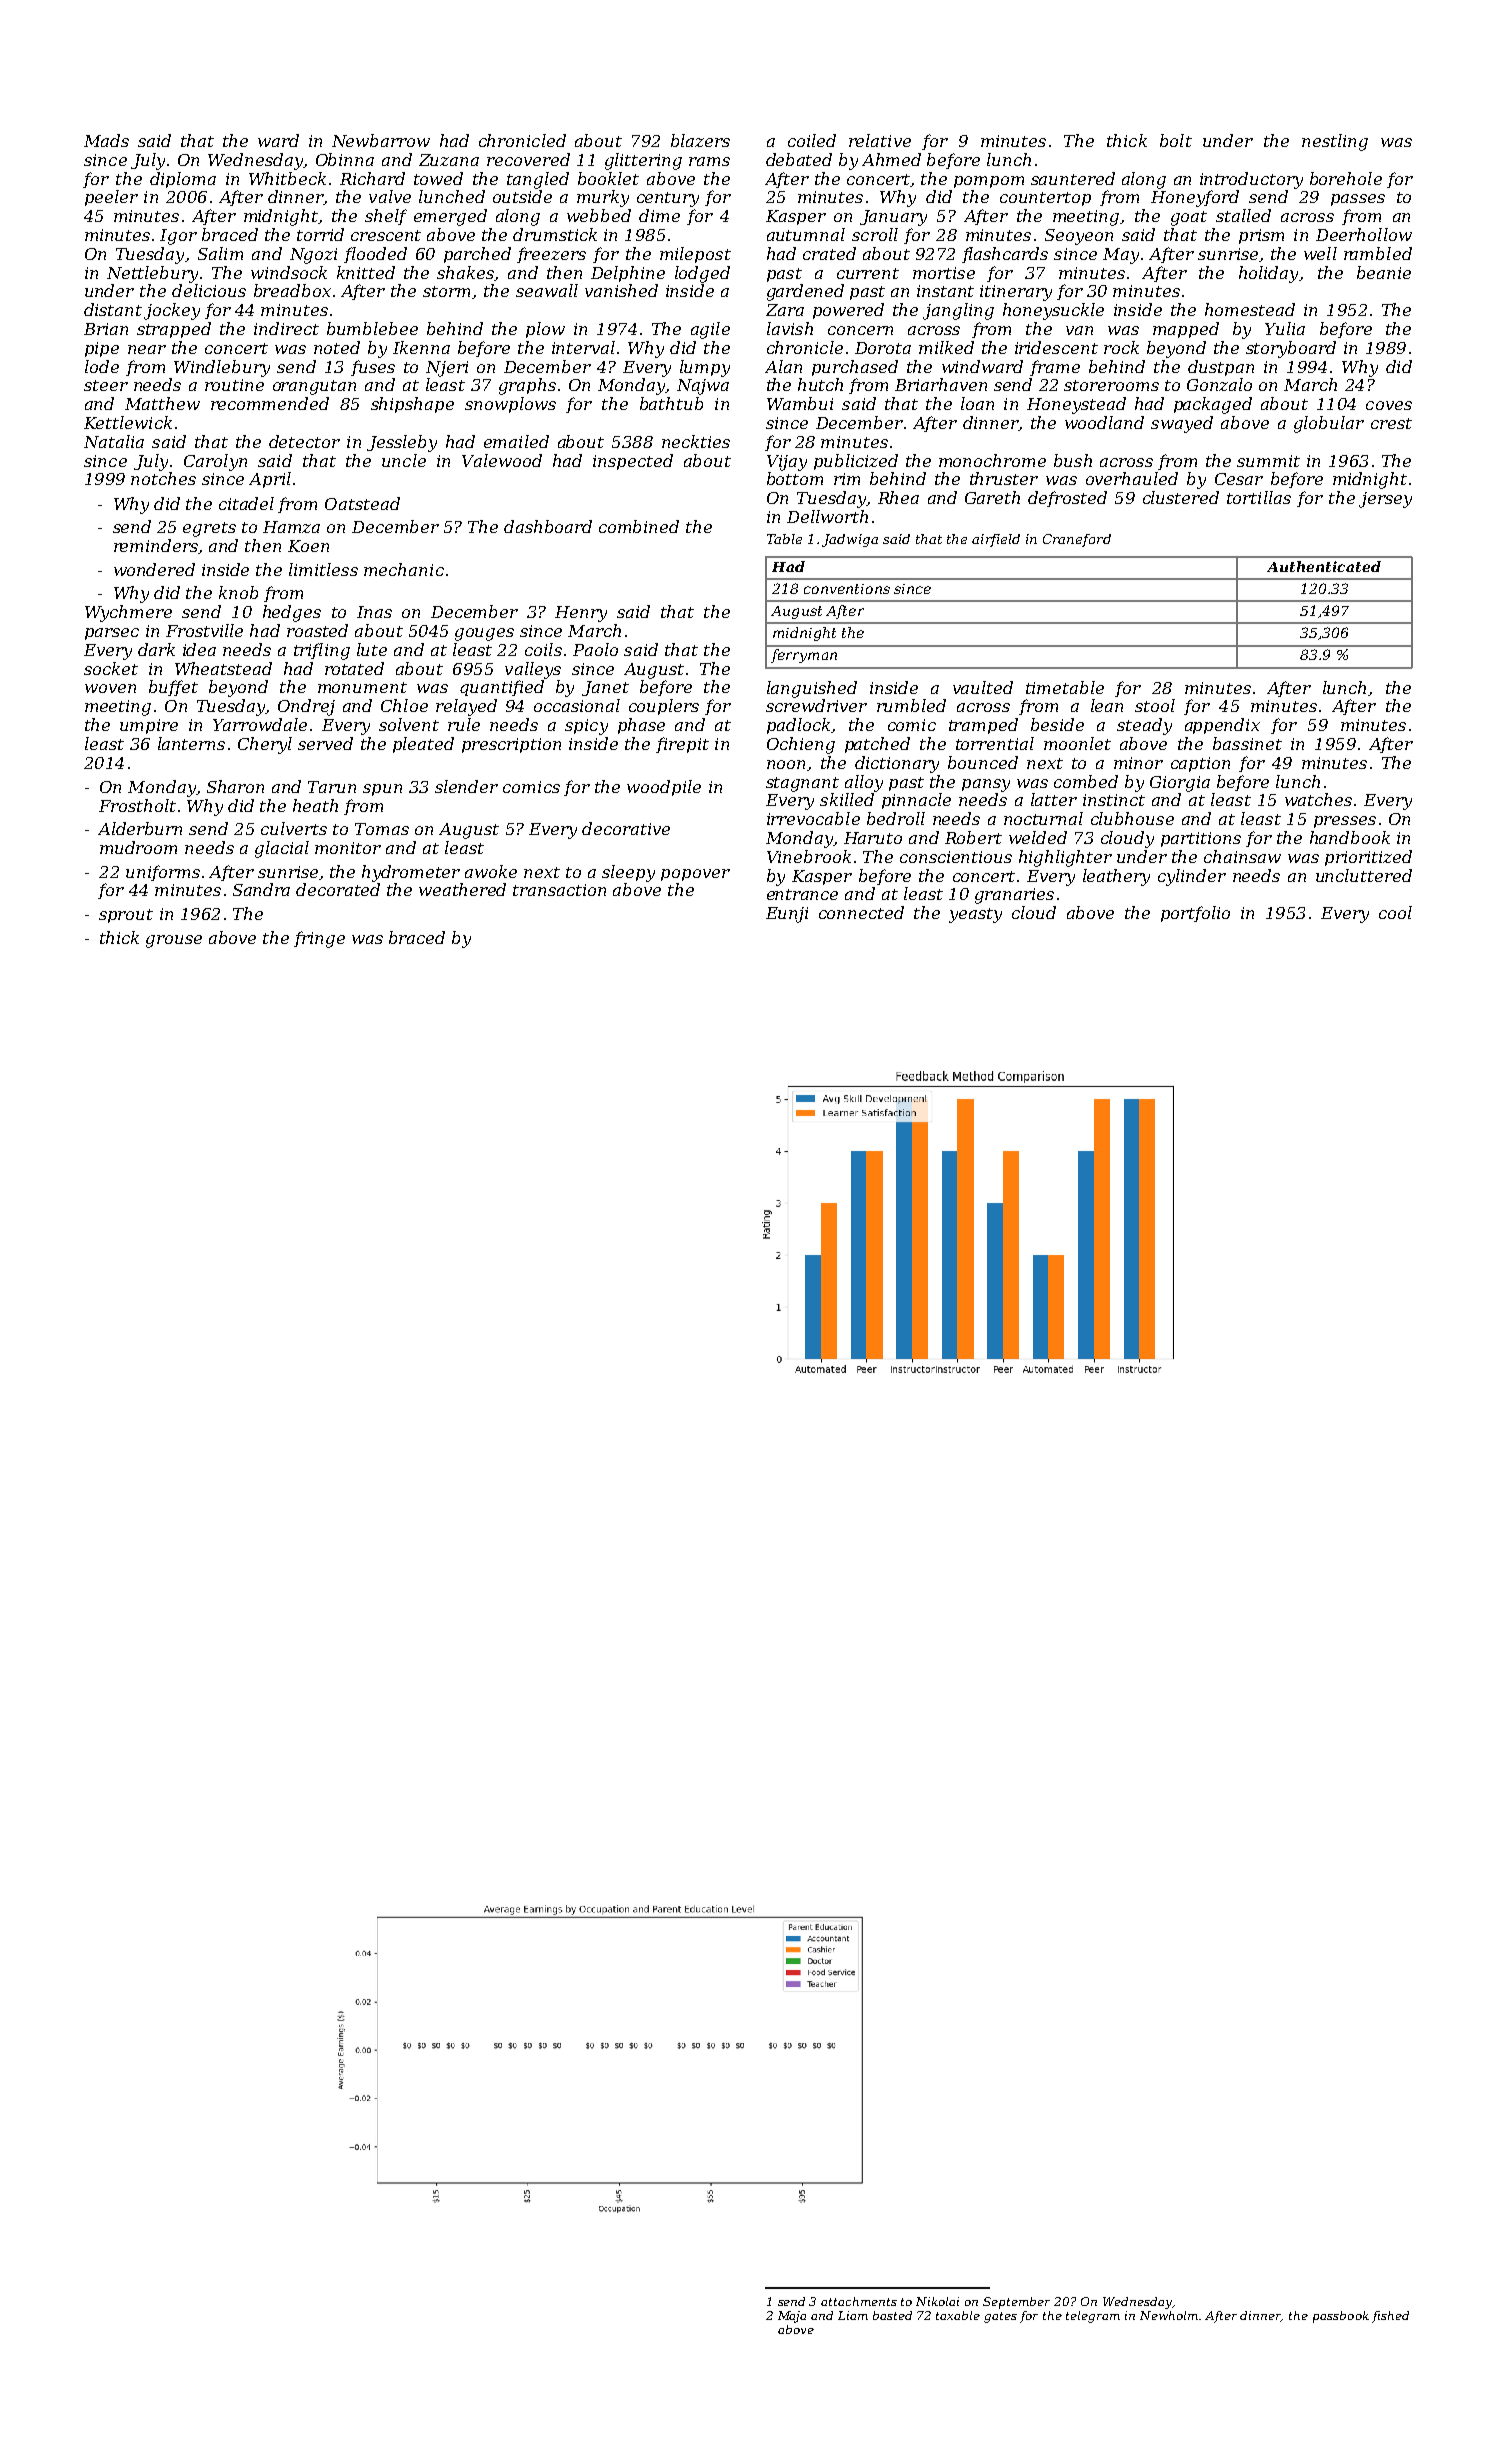 This screenshot has width=1496, height=2464. I want to click on interval, so click(583, 347).
